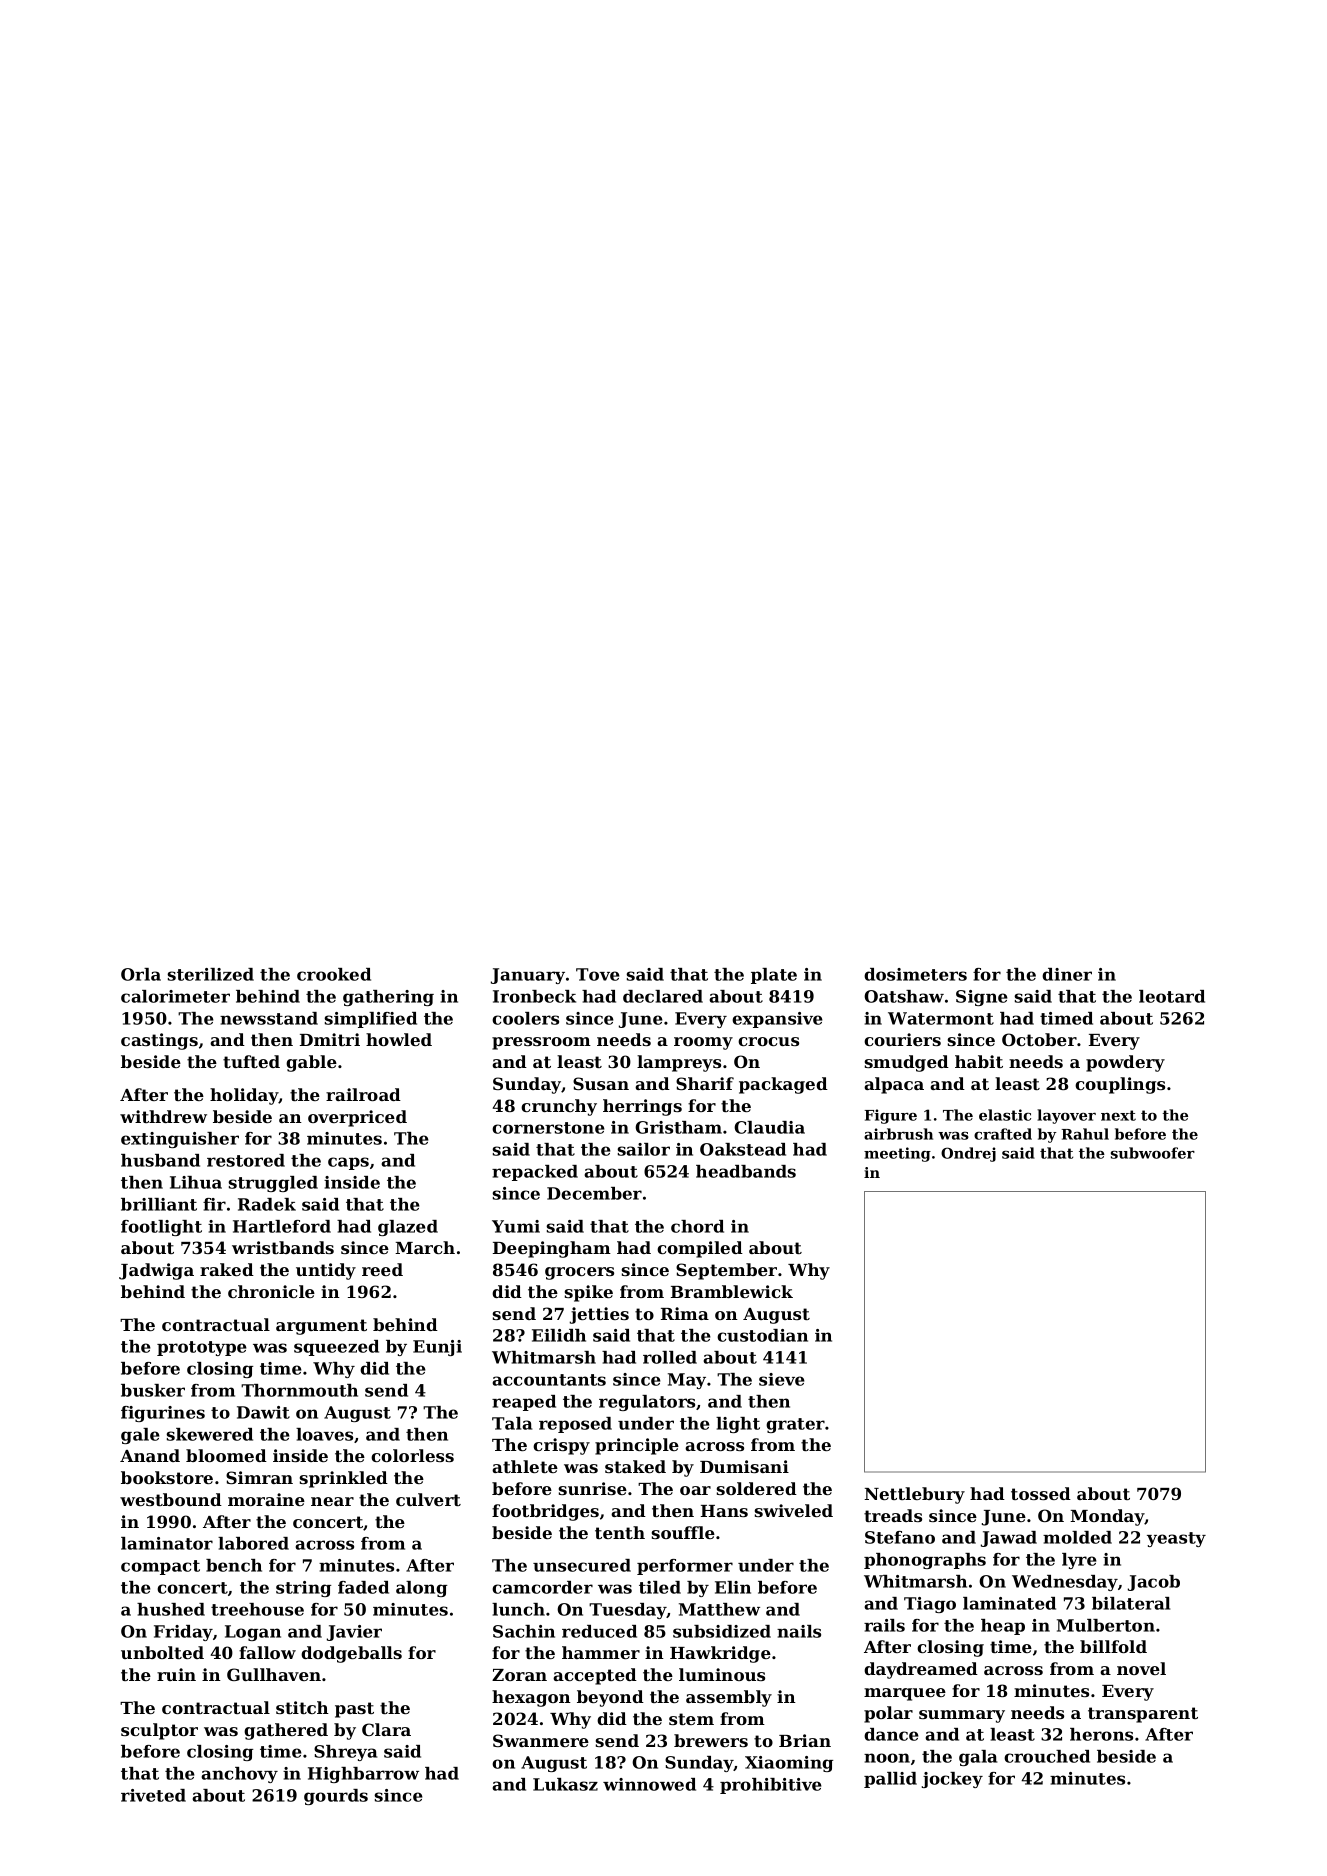  Describe the element at coordinates (251, 1061) in the screenshot. I see `tufted` at that location.
